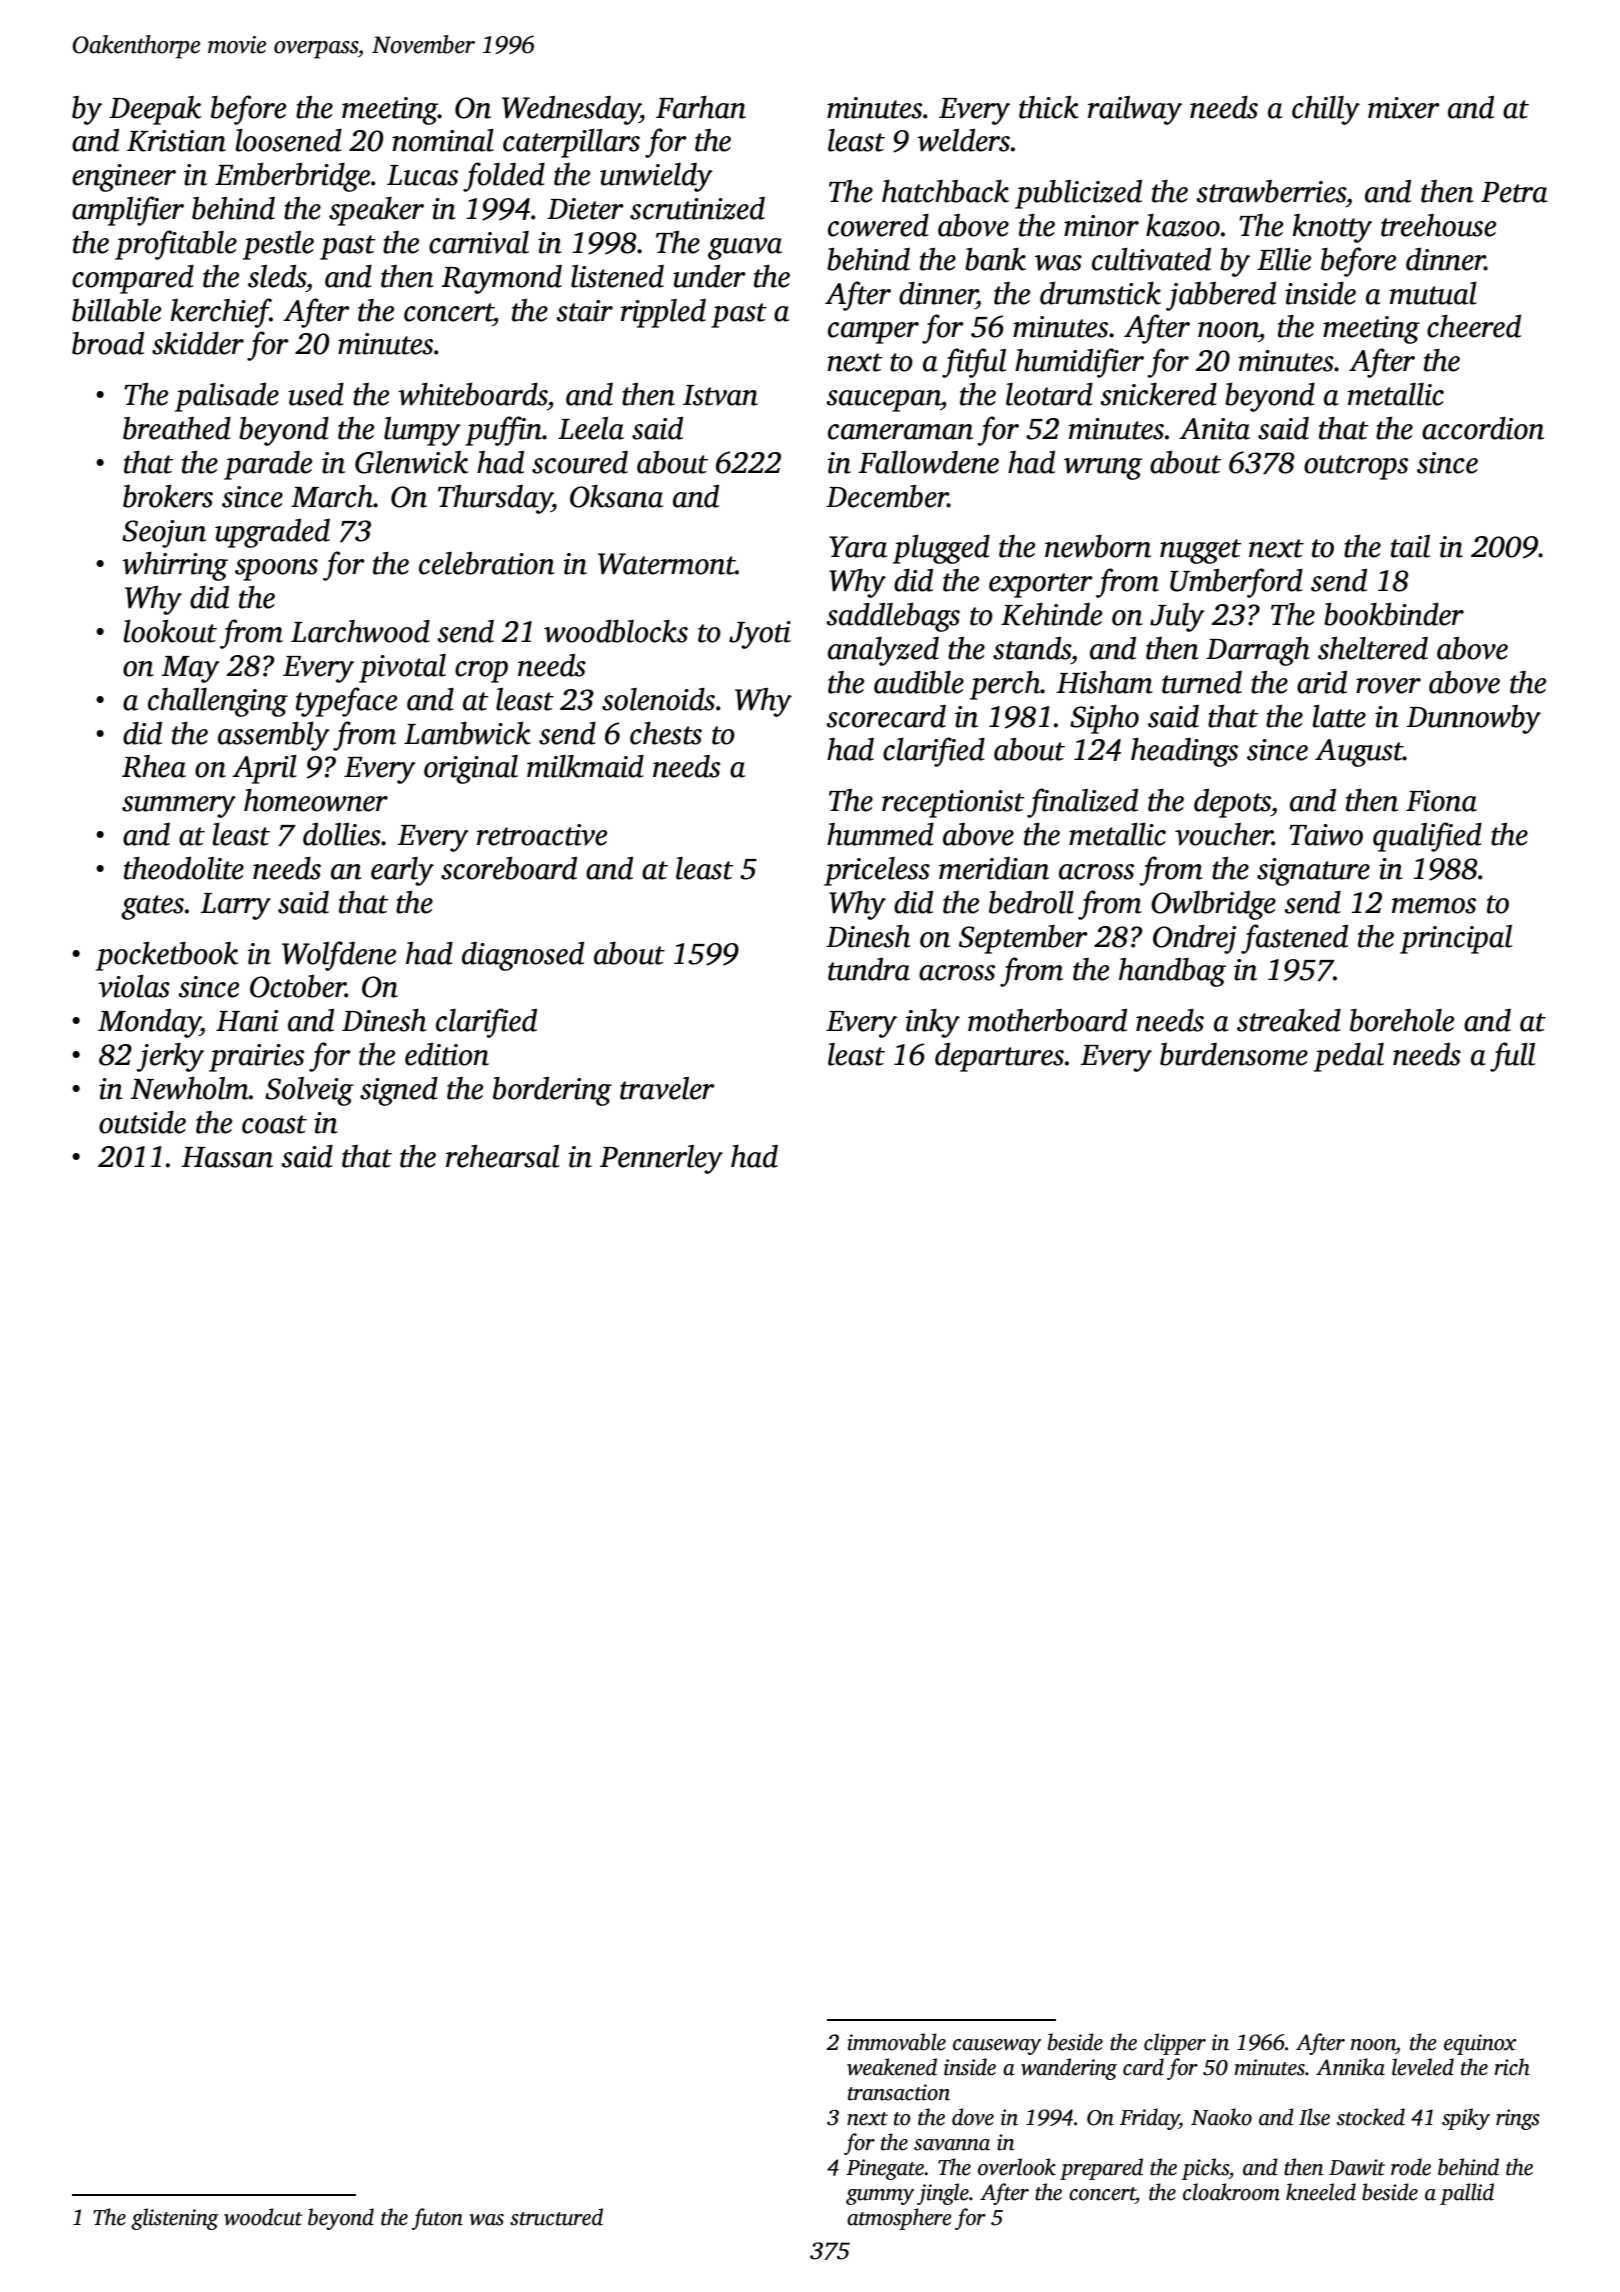 The image size is (1620, 2292). What do you see at coordinates (1184, 752) in the screenshot?
I see `headings` at bounding box center [1184, 752].
